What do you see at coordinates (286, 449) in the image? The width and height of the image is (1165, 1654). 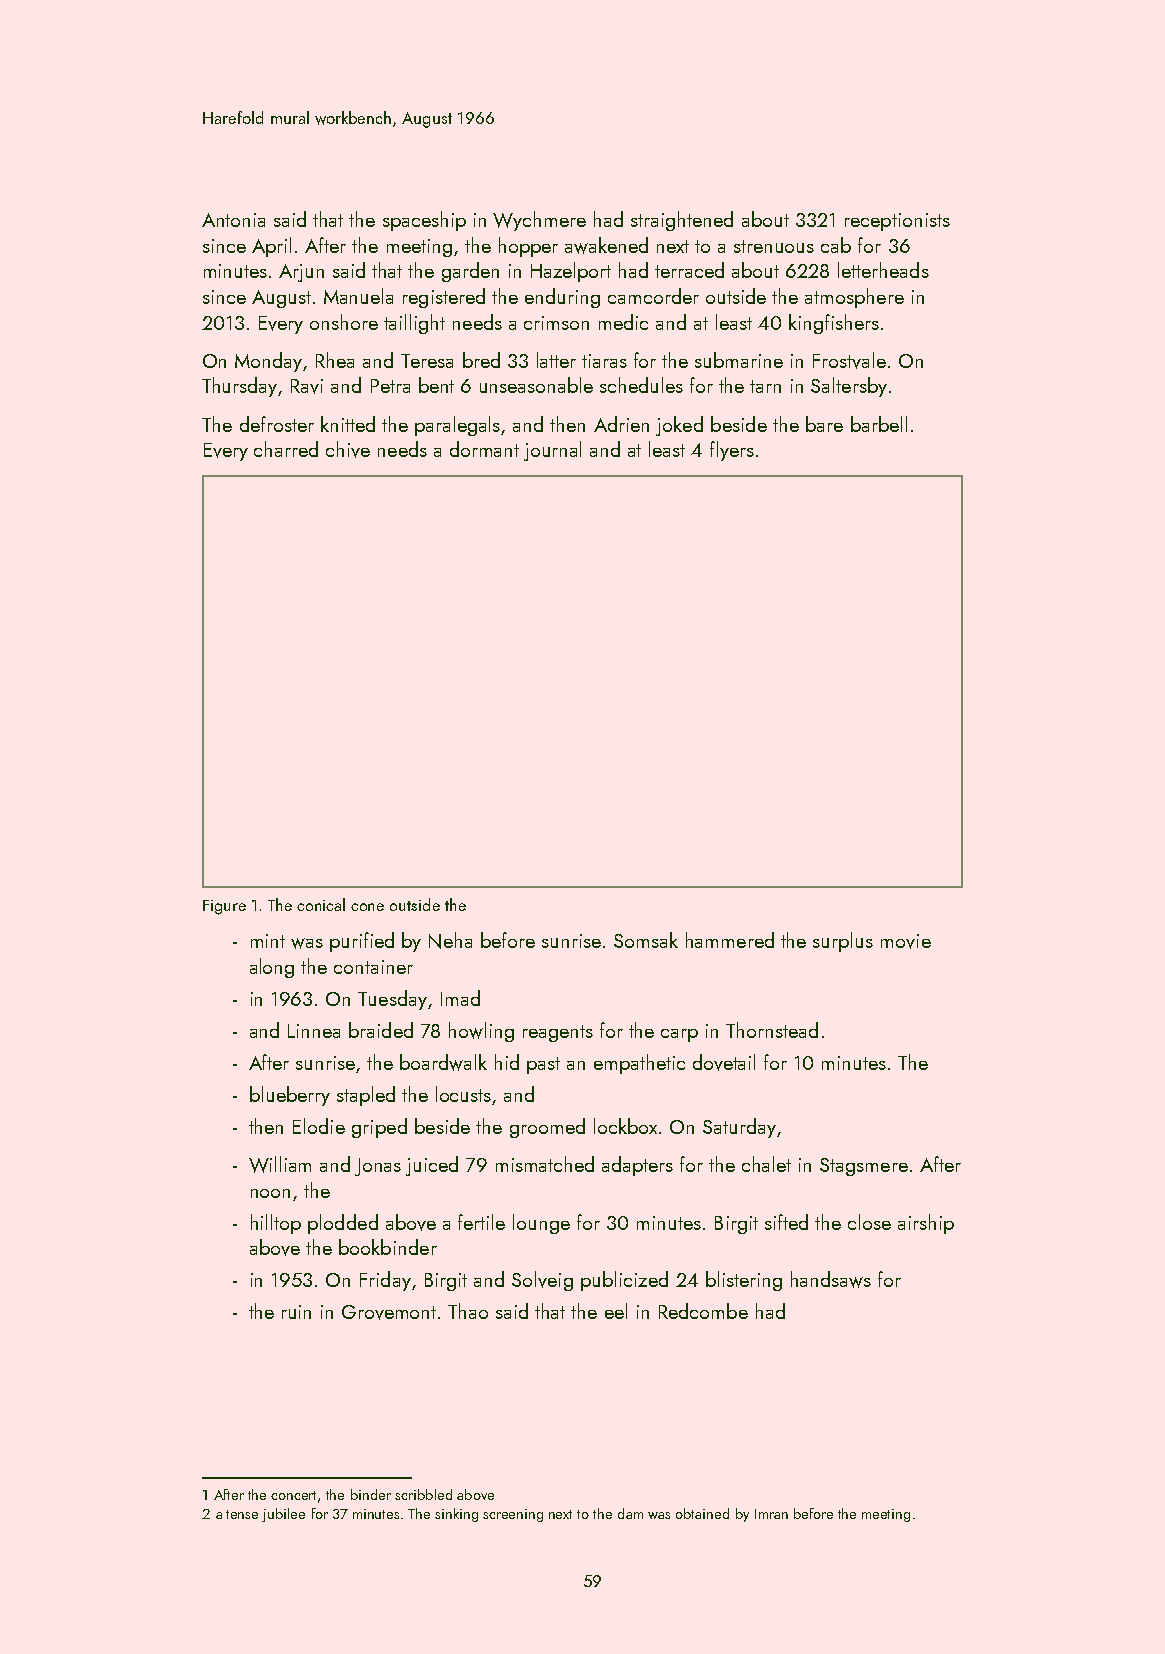 I see `charred` at bounding box center [286, 449].
